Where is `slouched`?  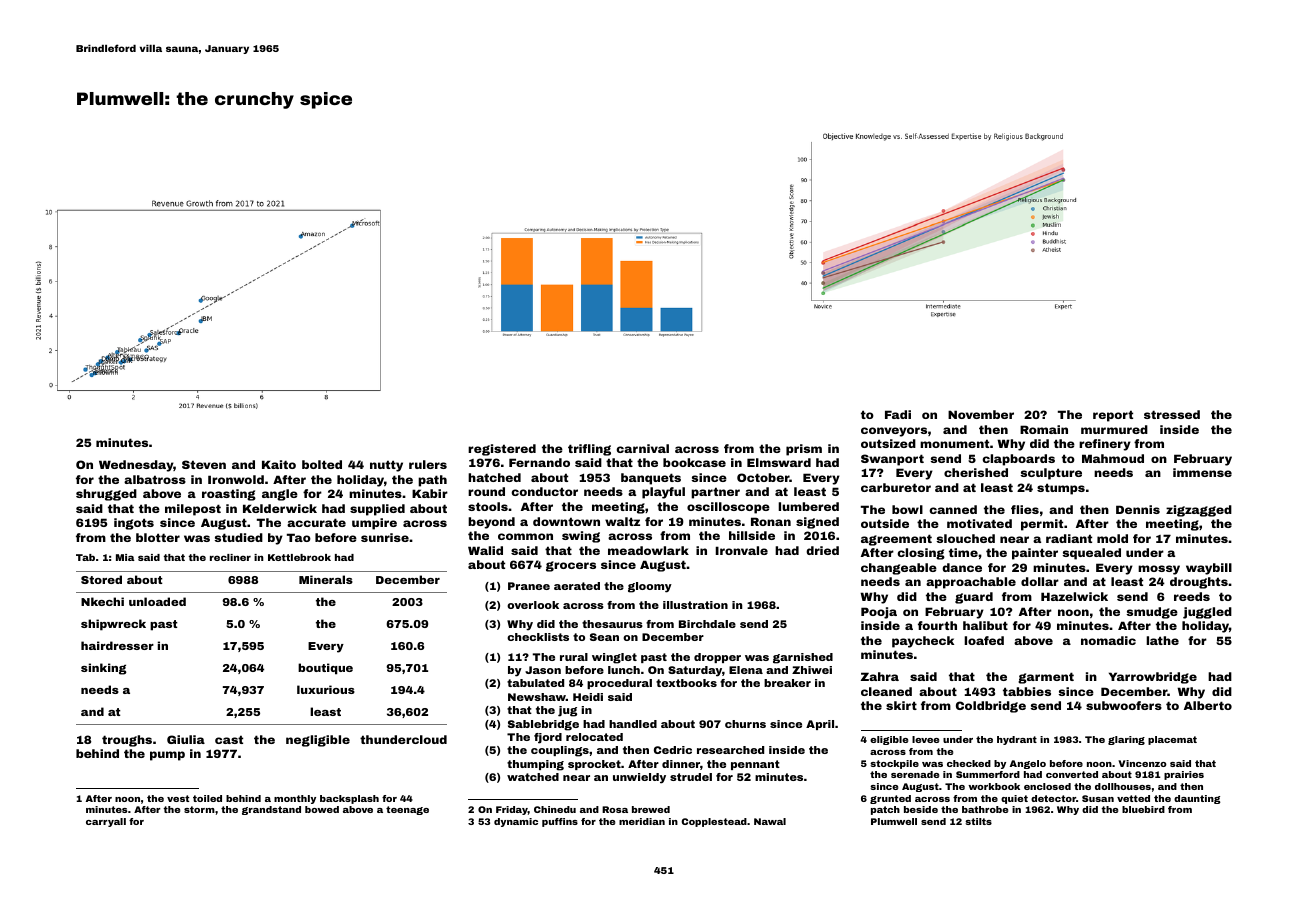 slouched is located at coordinates (965, 538).
